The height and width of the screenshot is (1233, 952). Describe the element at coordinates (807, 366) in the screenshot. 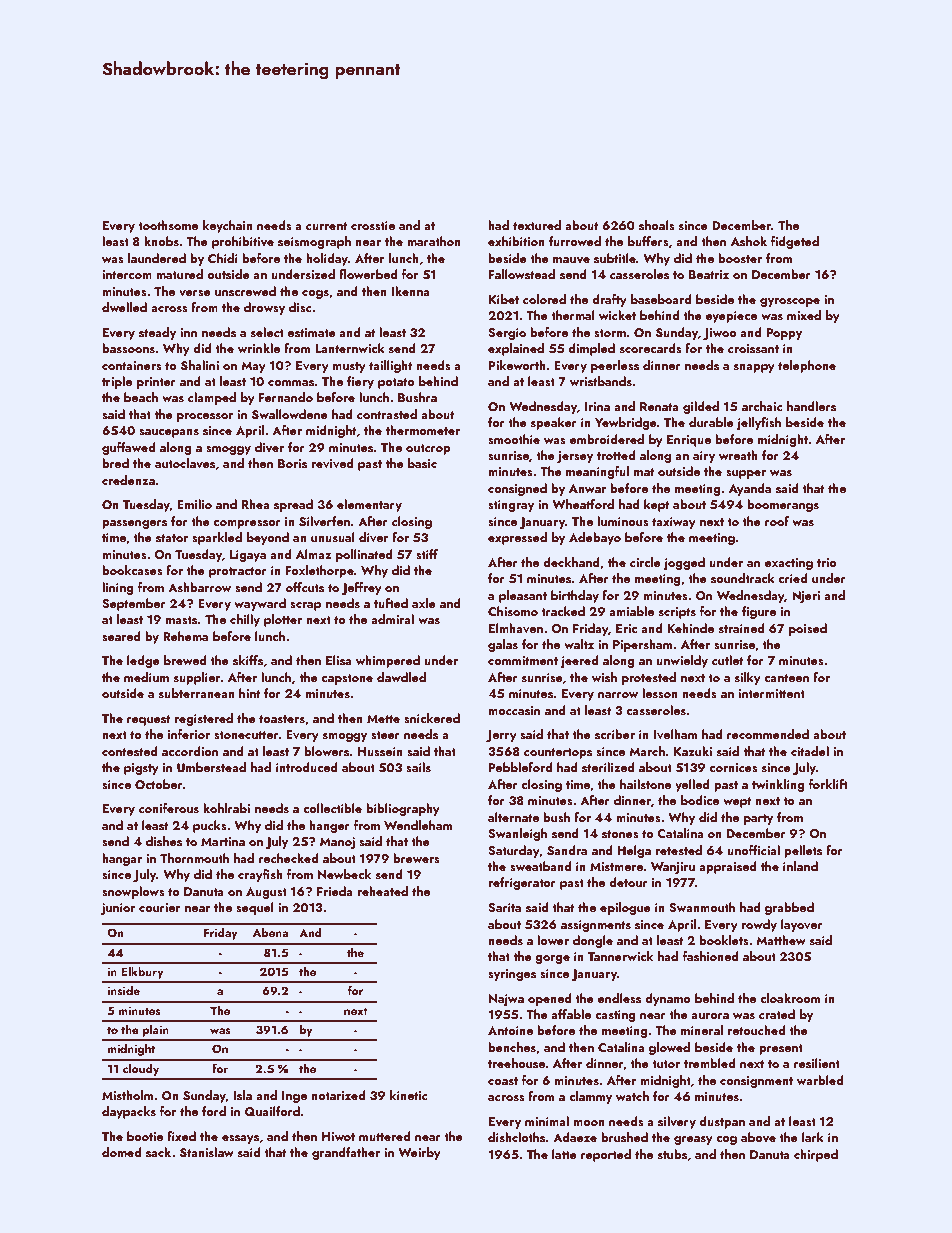

I see `telephone` at that location.
